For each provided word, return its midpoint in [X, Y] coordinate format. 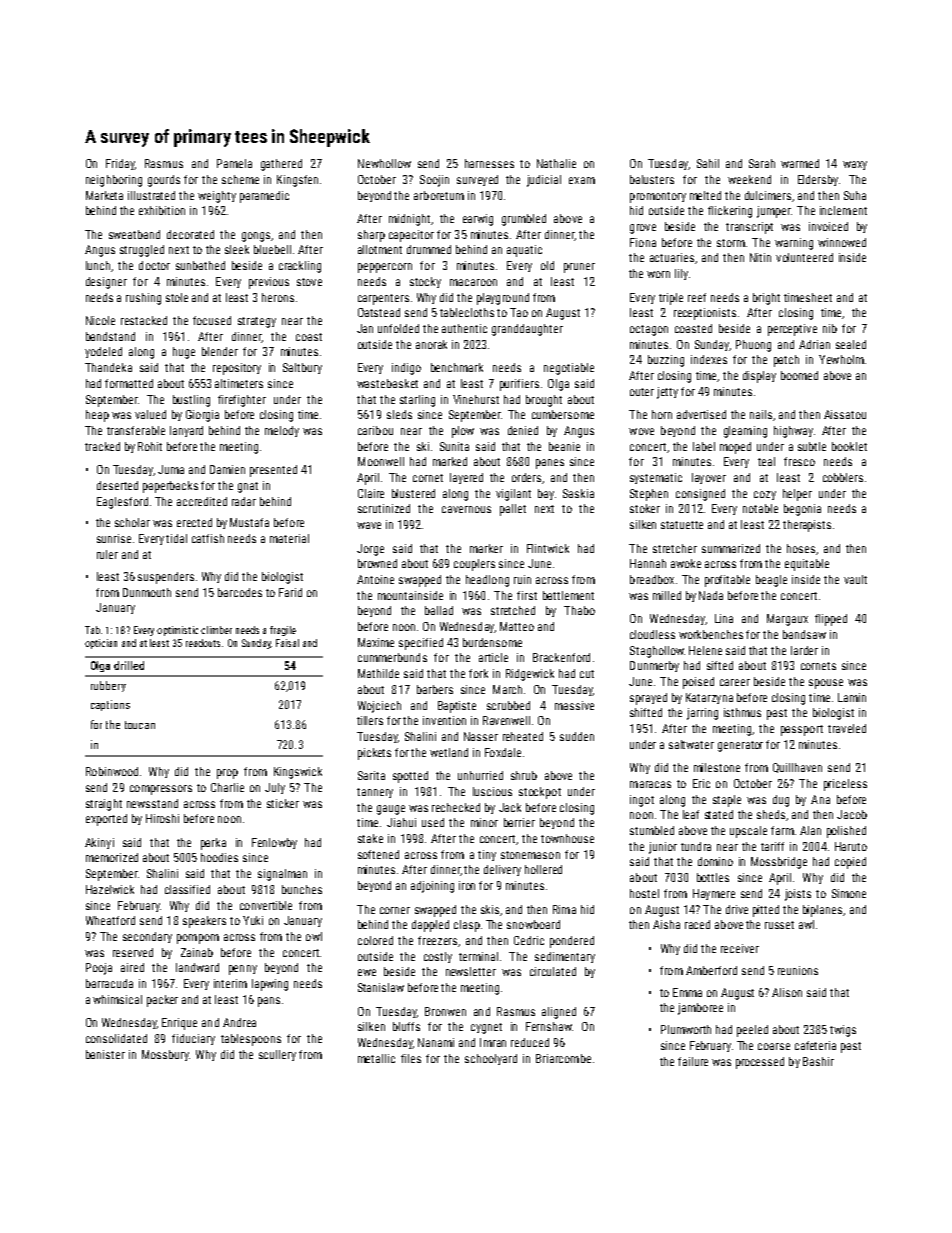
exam [582, 180]
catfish [208, 538]
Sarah [762, 163]
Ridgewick [530, 675]
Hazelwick [110, 889]
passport [802, 730]
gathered [281, 165]
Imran [493, 1042]
